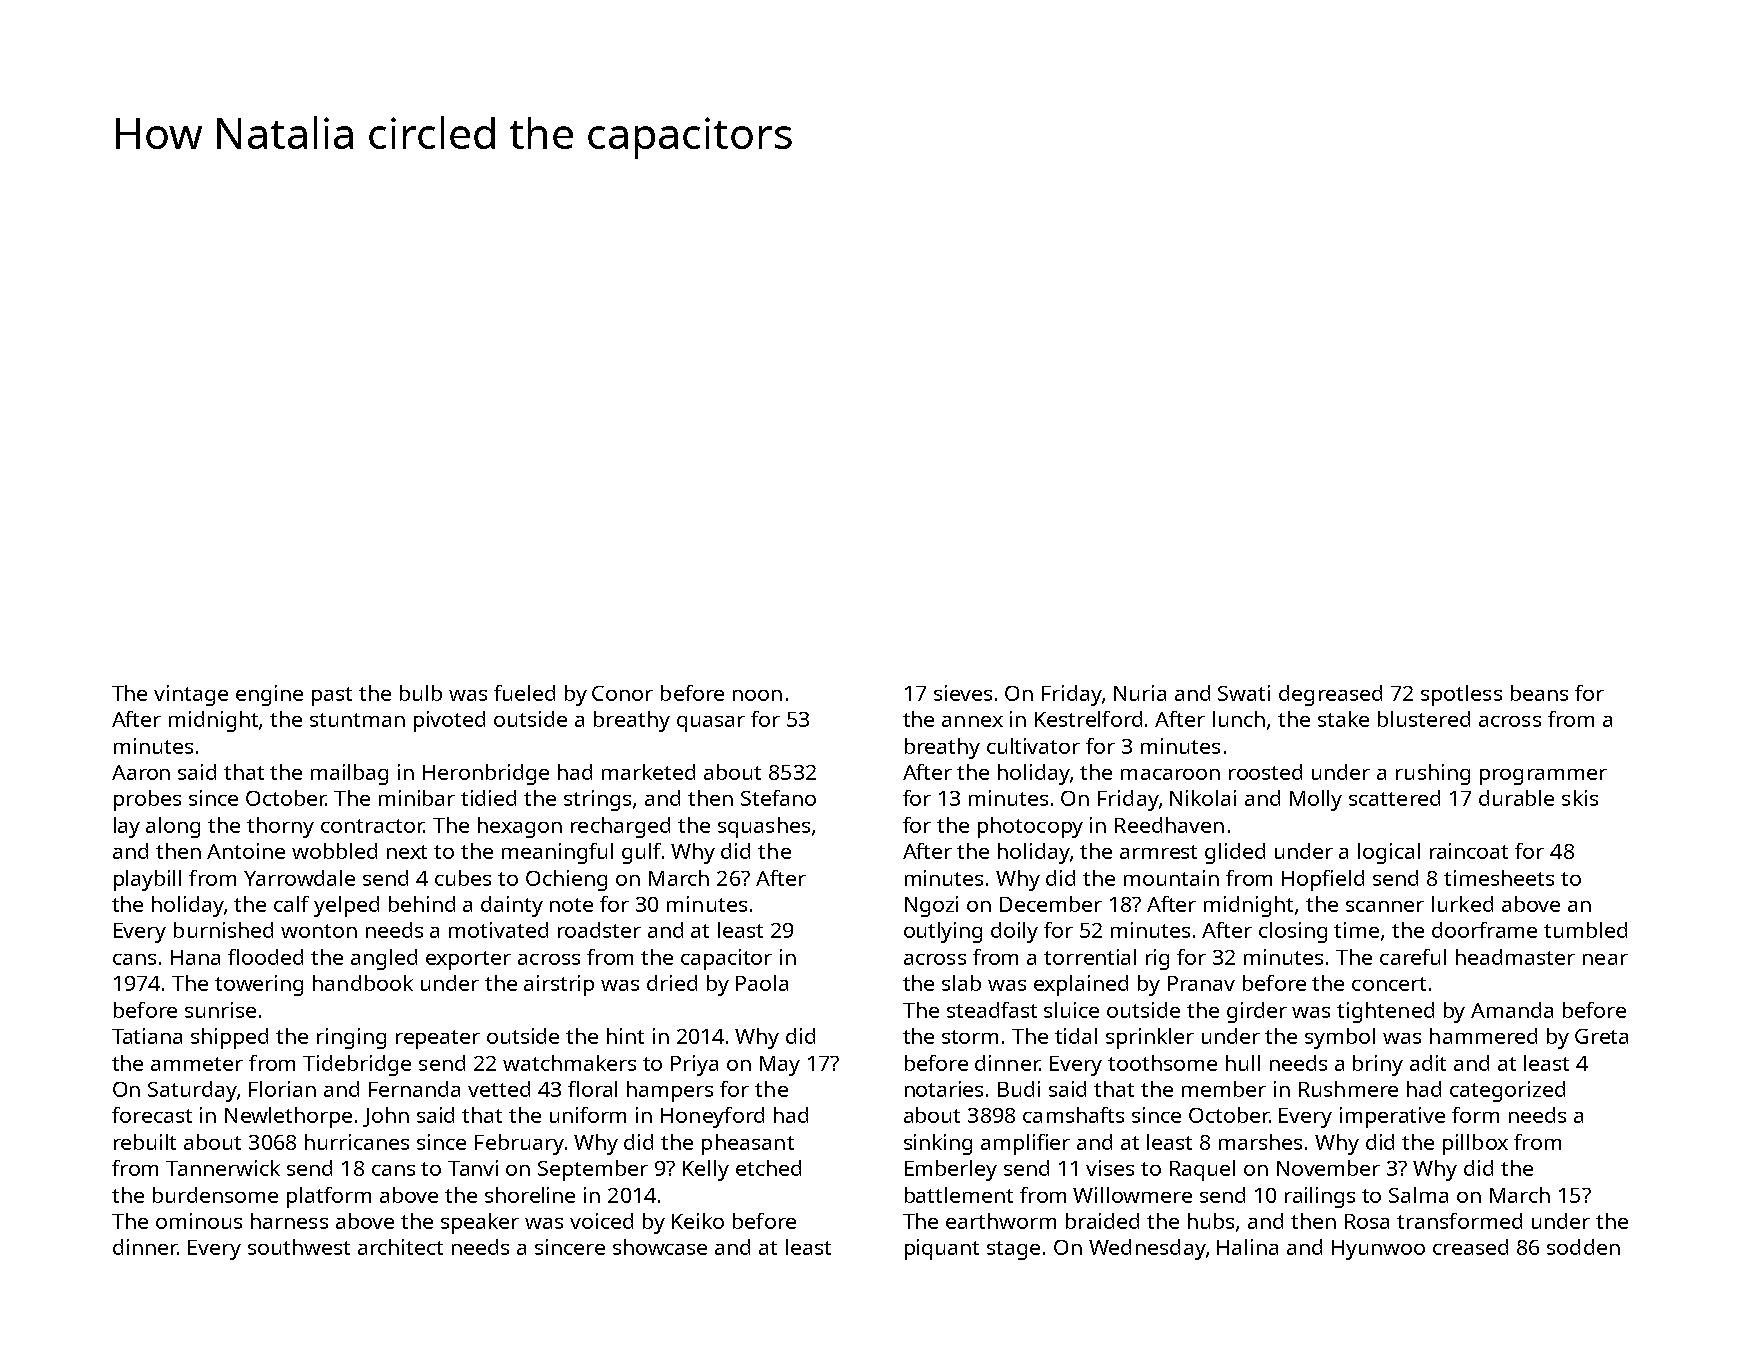  Describe the element at coordinates (566, 880) in the page. I see `Ochieng` at that location.
